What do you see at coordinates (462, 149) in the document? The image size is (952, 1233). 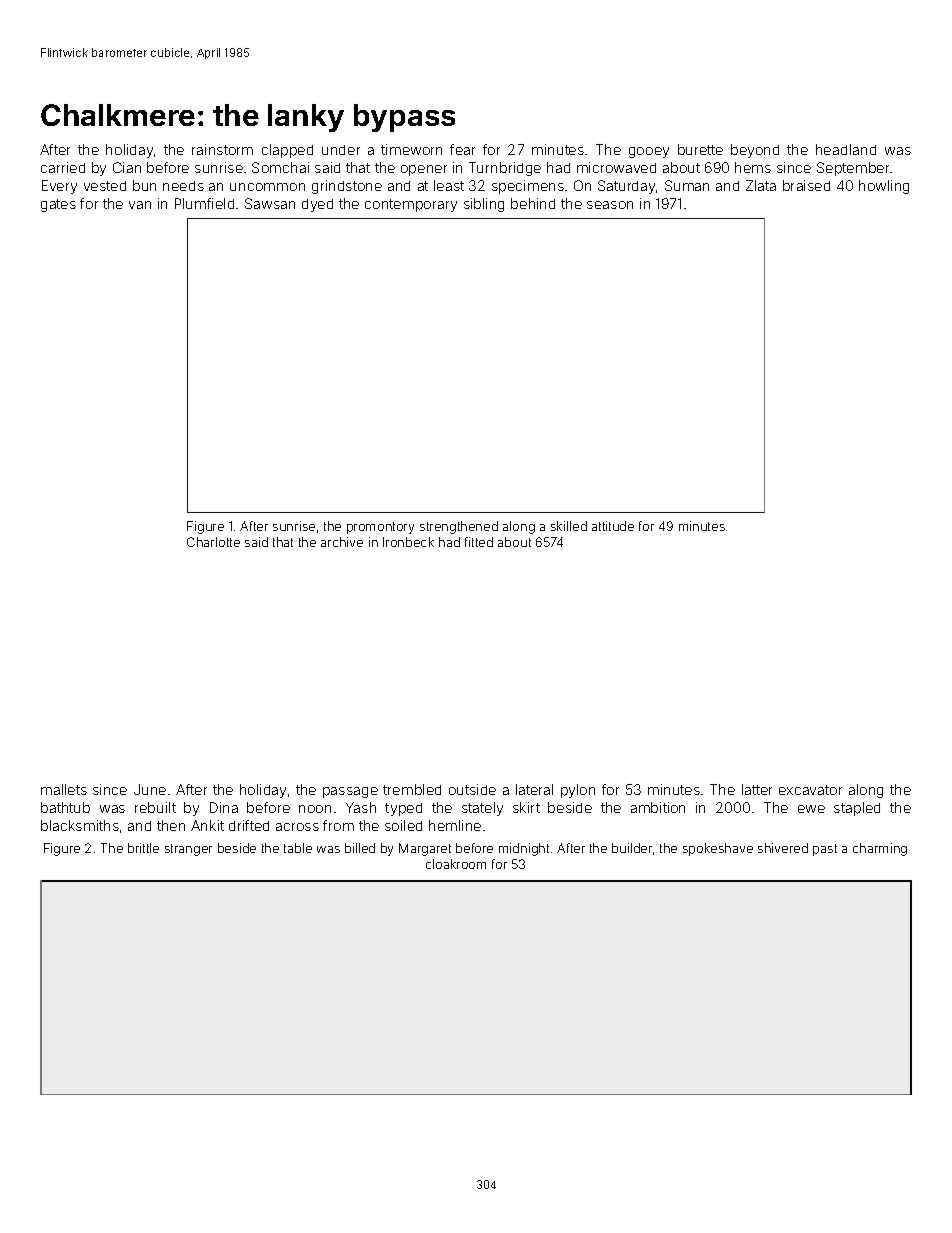 I see `fear` at bounding box center [462, 149].
